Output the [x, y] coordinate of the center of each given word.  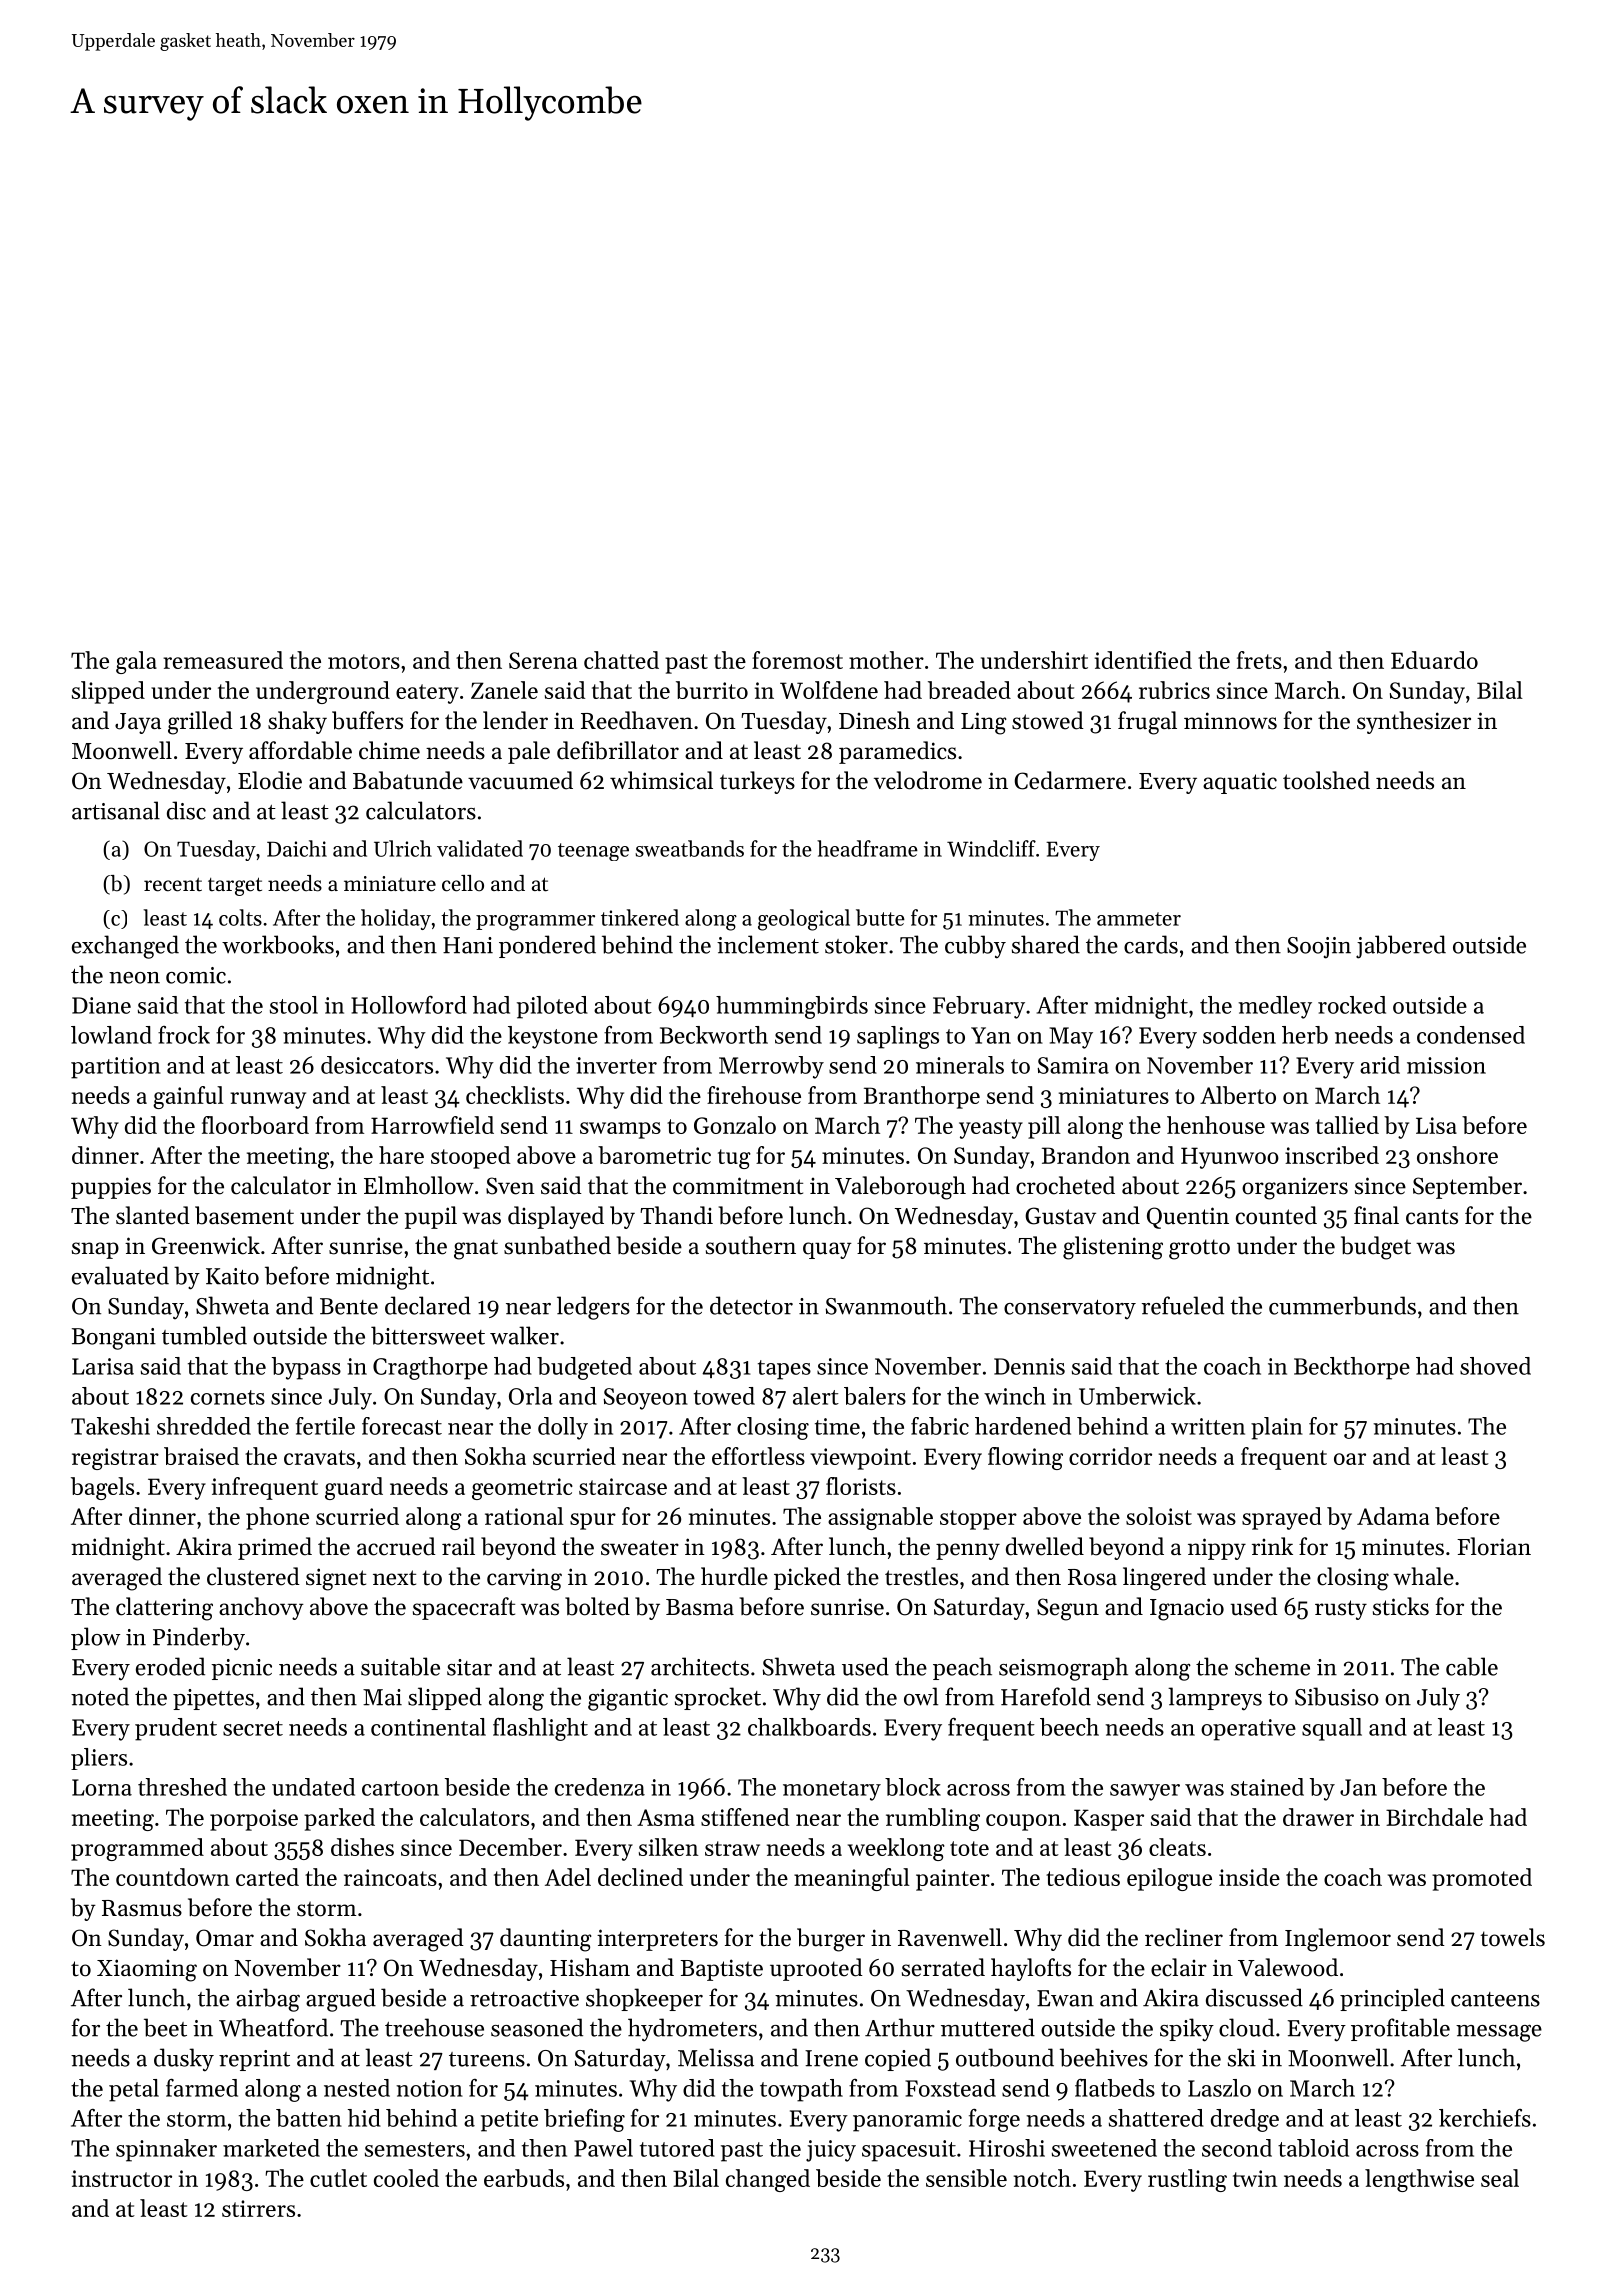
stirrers [258, 2208]
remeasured [223, 660]
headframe [867, 848]
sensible [966, 2178]
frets [1259, 660]
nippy [1217, 1549]
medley [1275, 1007]
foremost [797, 660]
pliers [99, 1759]
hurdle [734, 1576]
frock [184, 1035]
